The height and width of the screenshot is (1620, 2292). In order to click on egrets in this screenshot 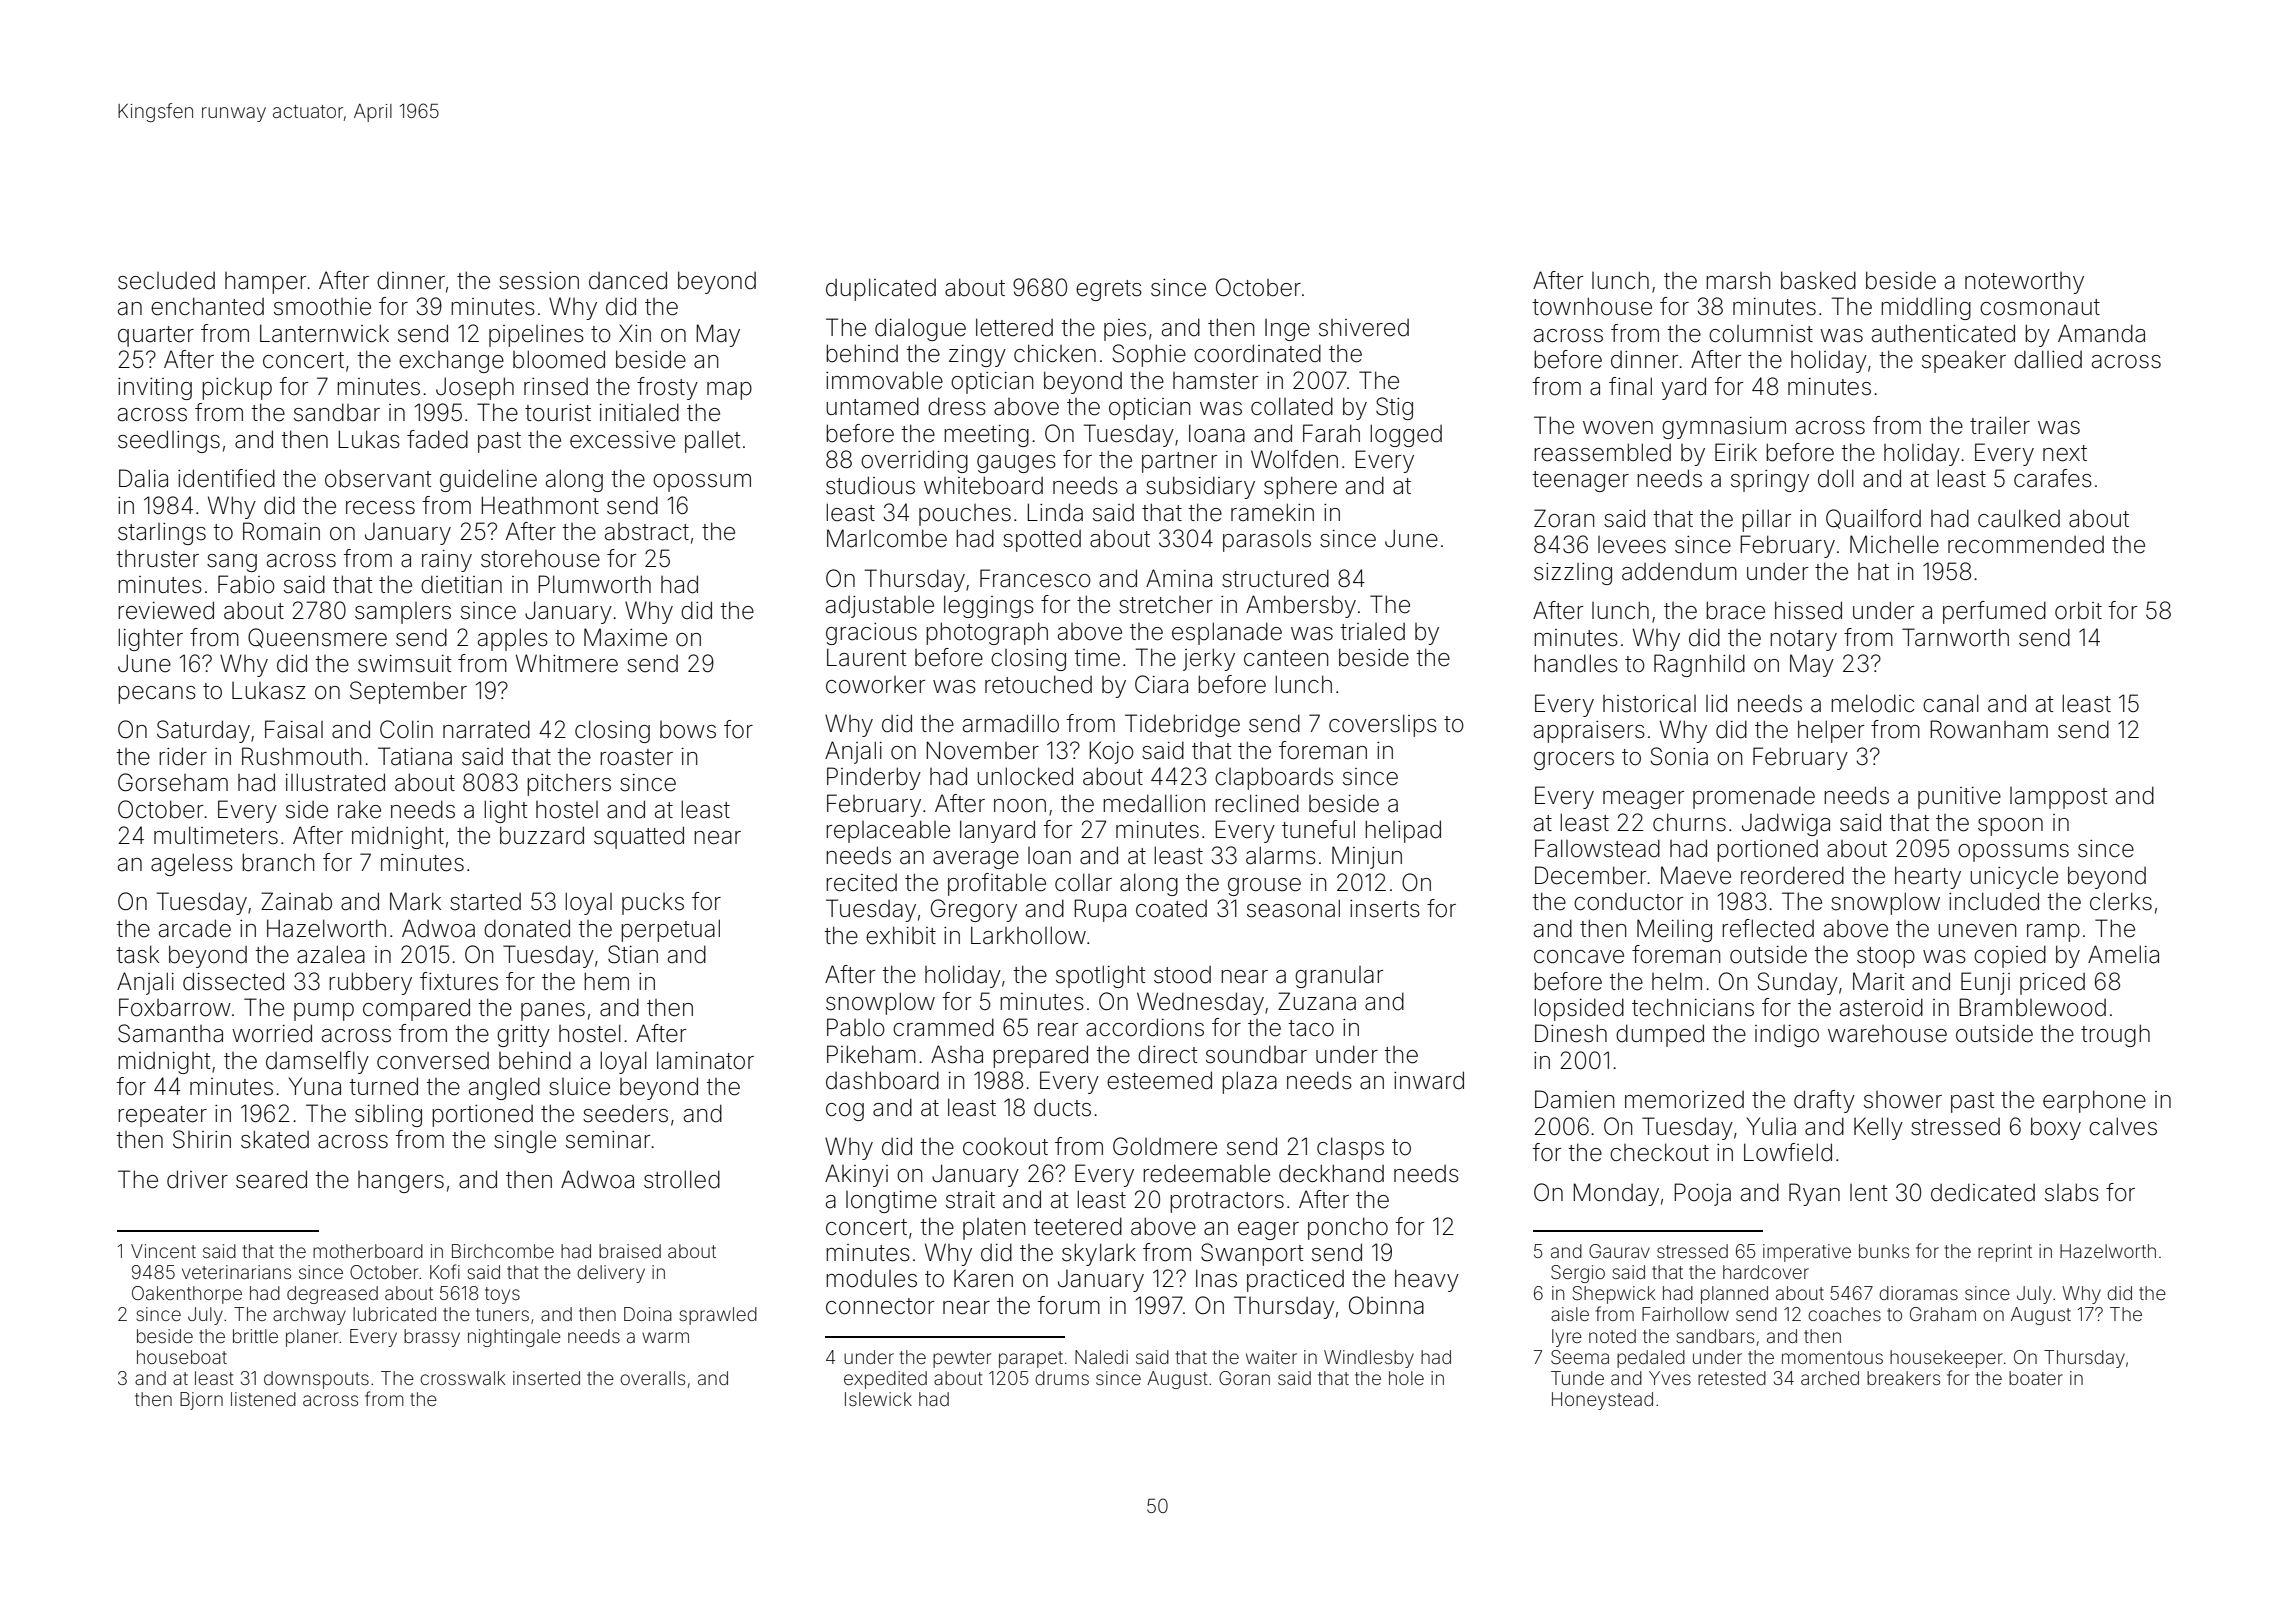, I will do `click(1109, 290)`.
